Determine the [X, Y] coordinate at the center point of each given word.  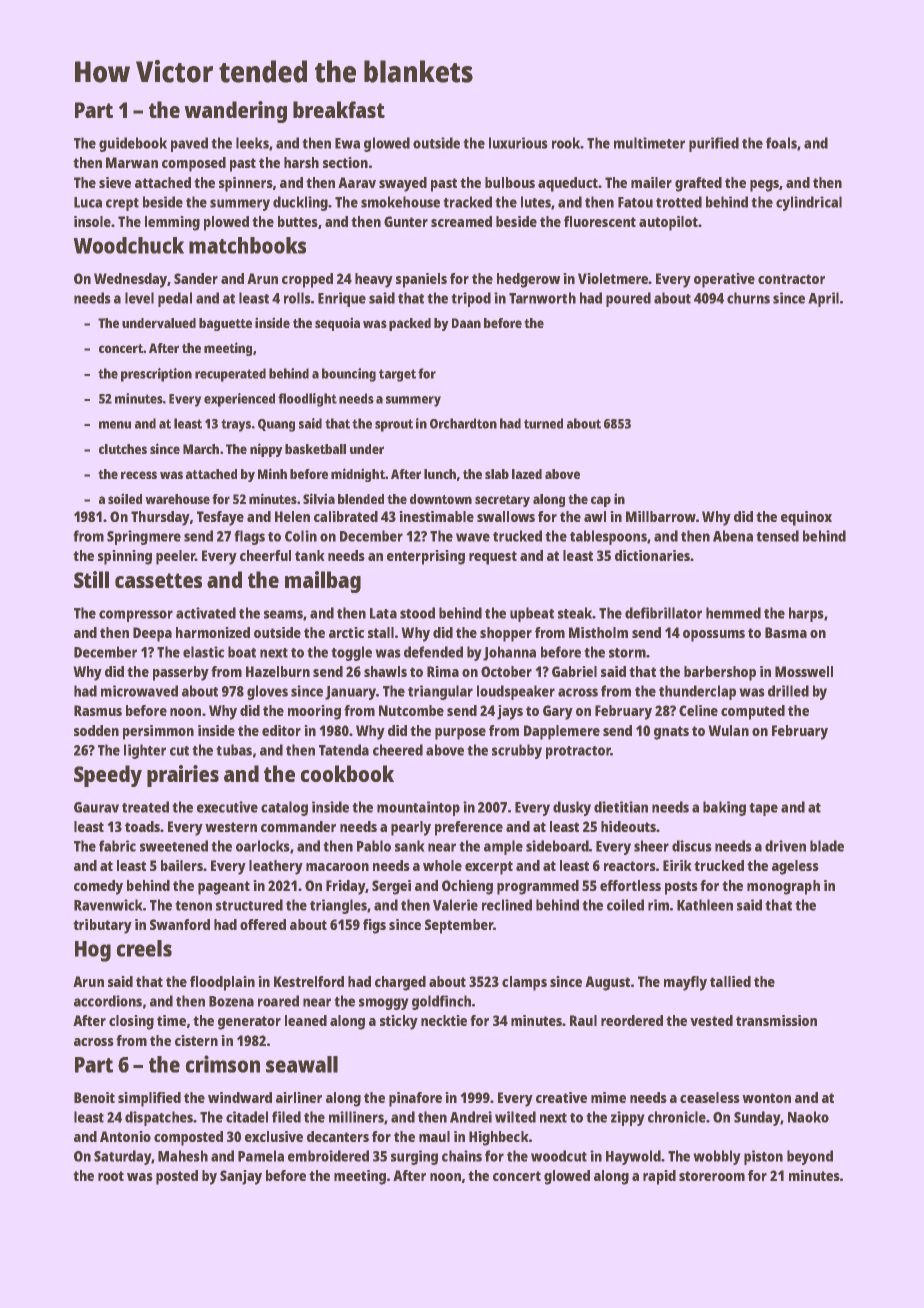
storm [627, 653]
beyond [810, 1157]
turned [543, 423]
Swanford [180, 924]
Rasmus [98, 710]
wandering [235, 112]
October [506, 671]
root [111, 1176]
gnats [671, 733]
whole [442, 865]
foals [781, 143]
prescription [156, 375]
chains [462, 1156]
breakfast [339, 109]
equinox [806, 518]
